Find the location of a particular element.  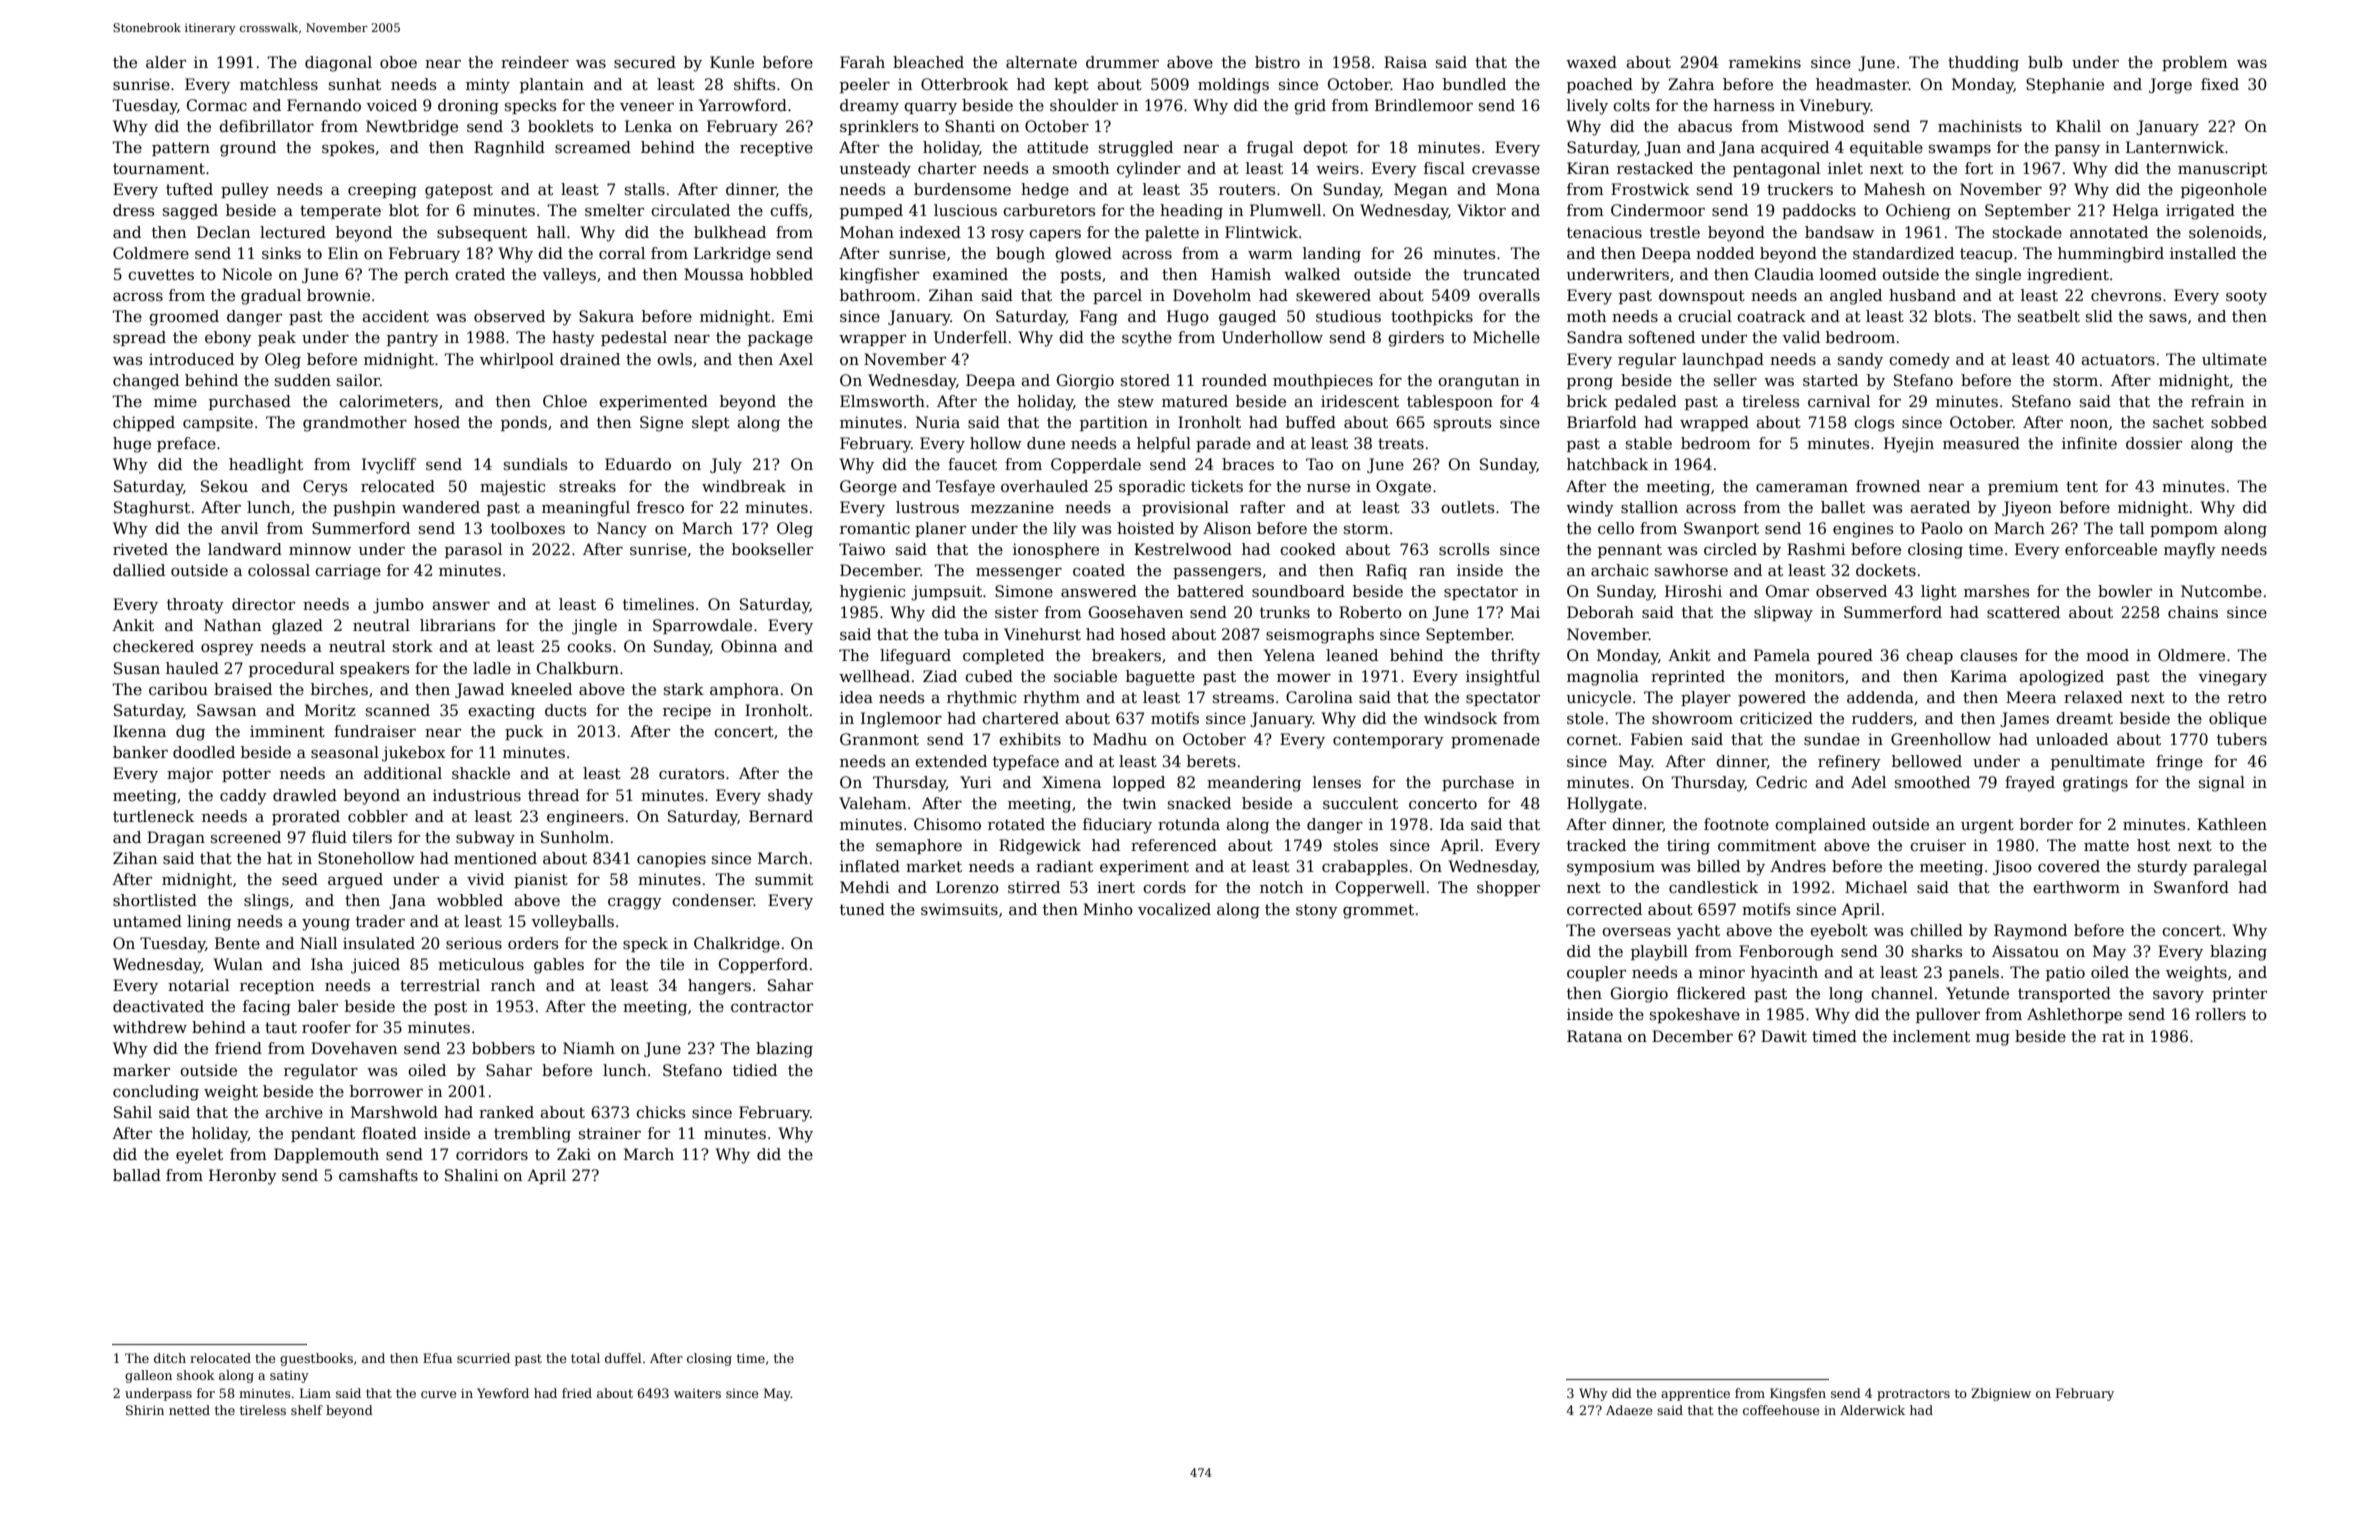

rollers is located at coordinates (2220, 1014).
